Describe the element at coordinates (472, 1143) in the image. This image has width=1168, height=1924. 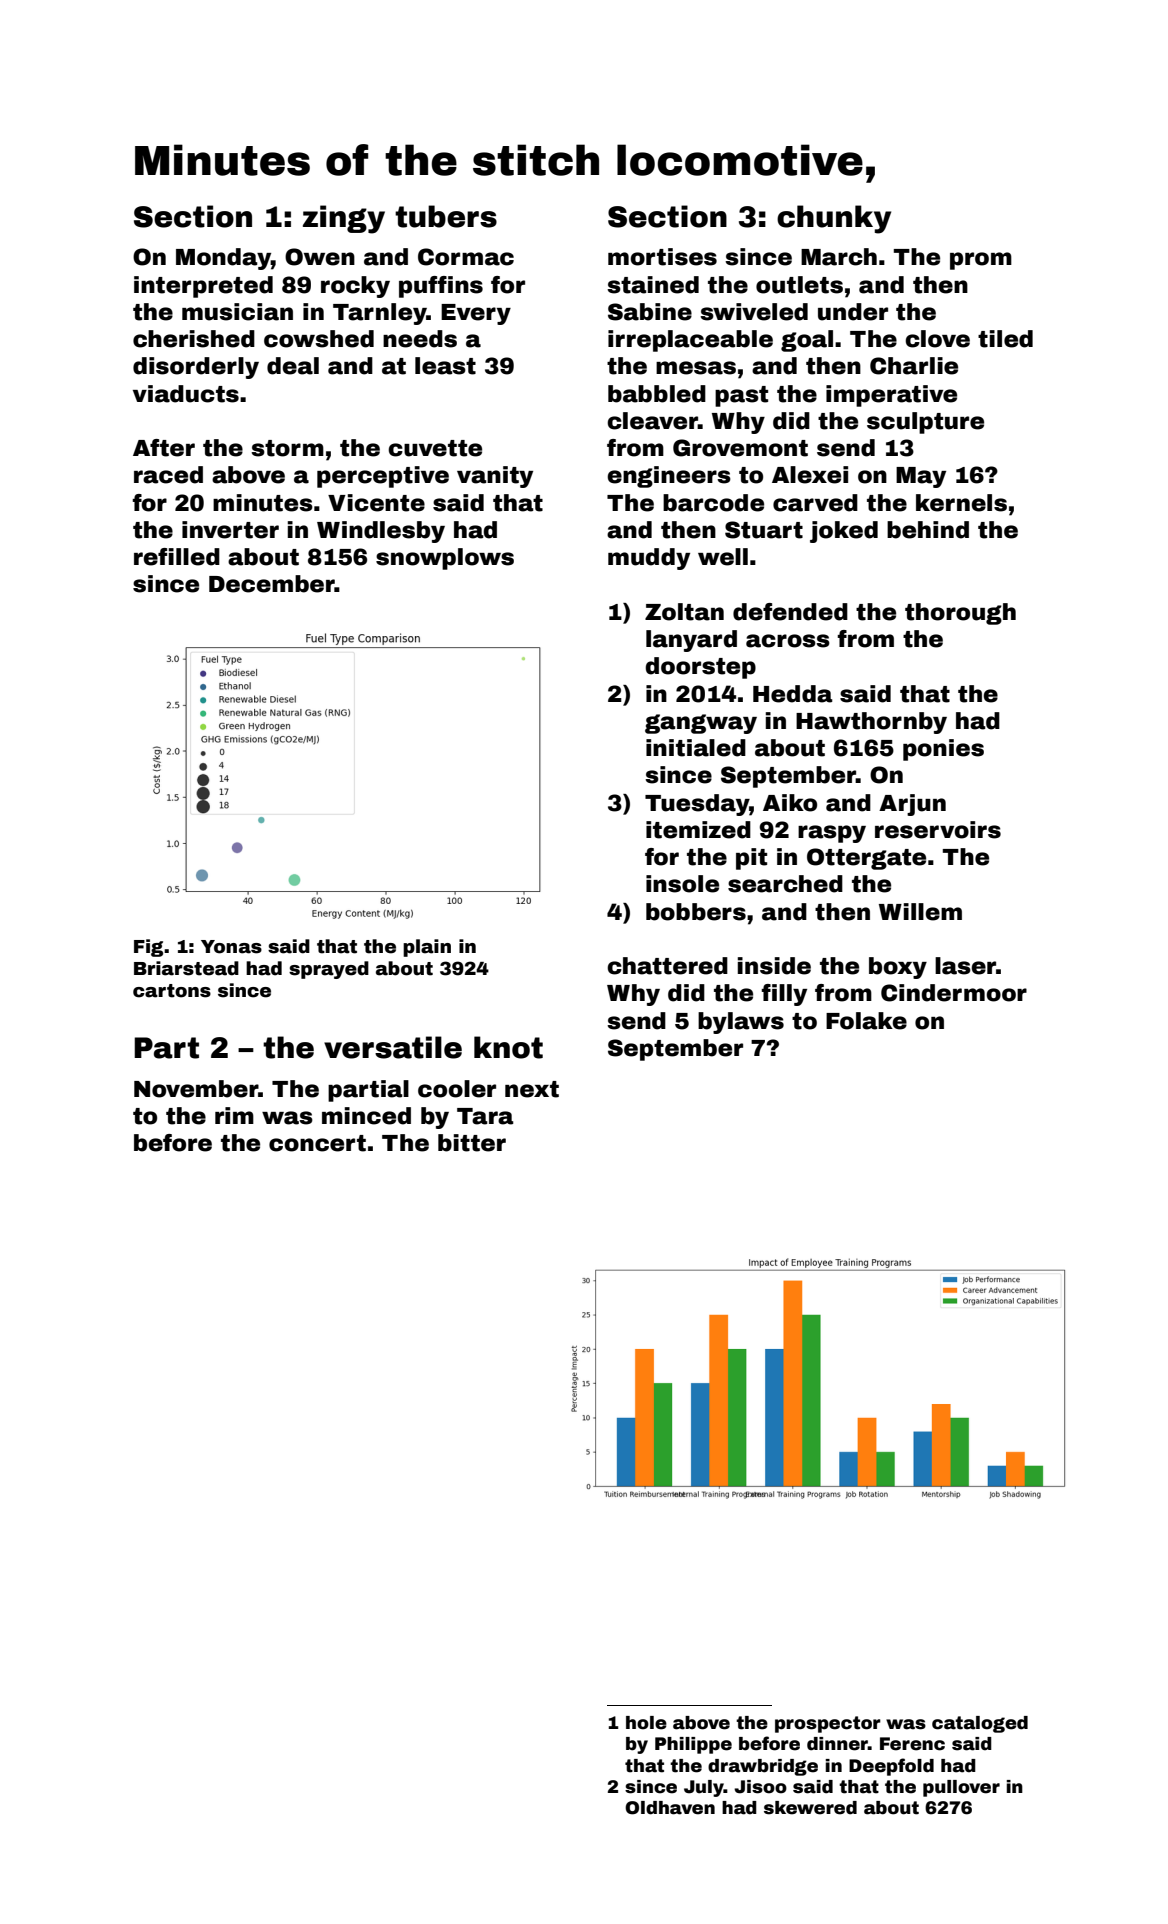
I see `bitter` at that location.
